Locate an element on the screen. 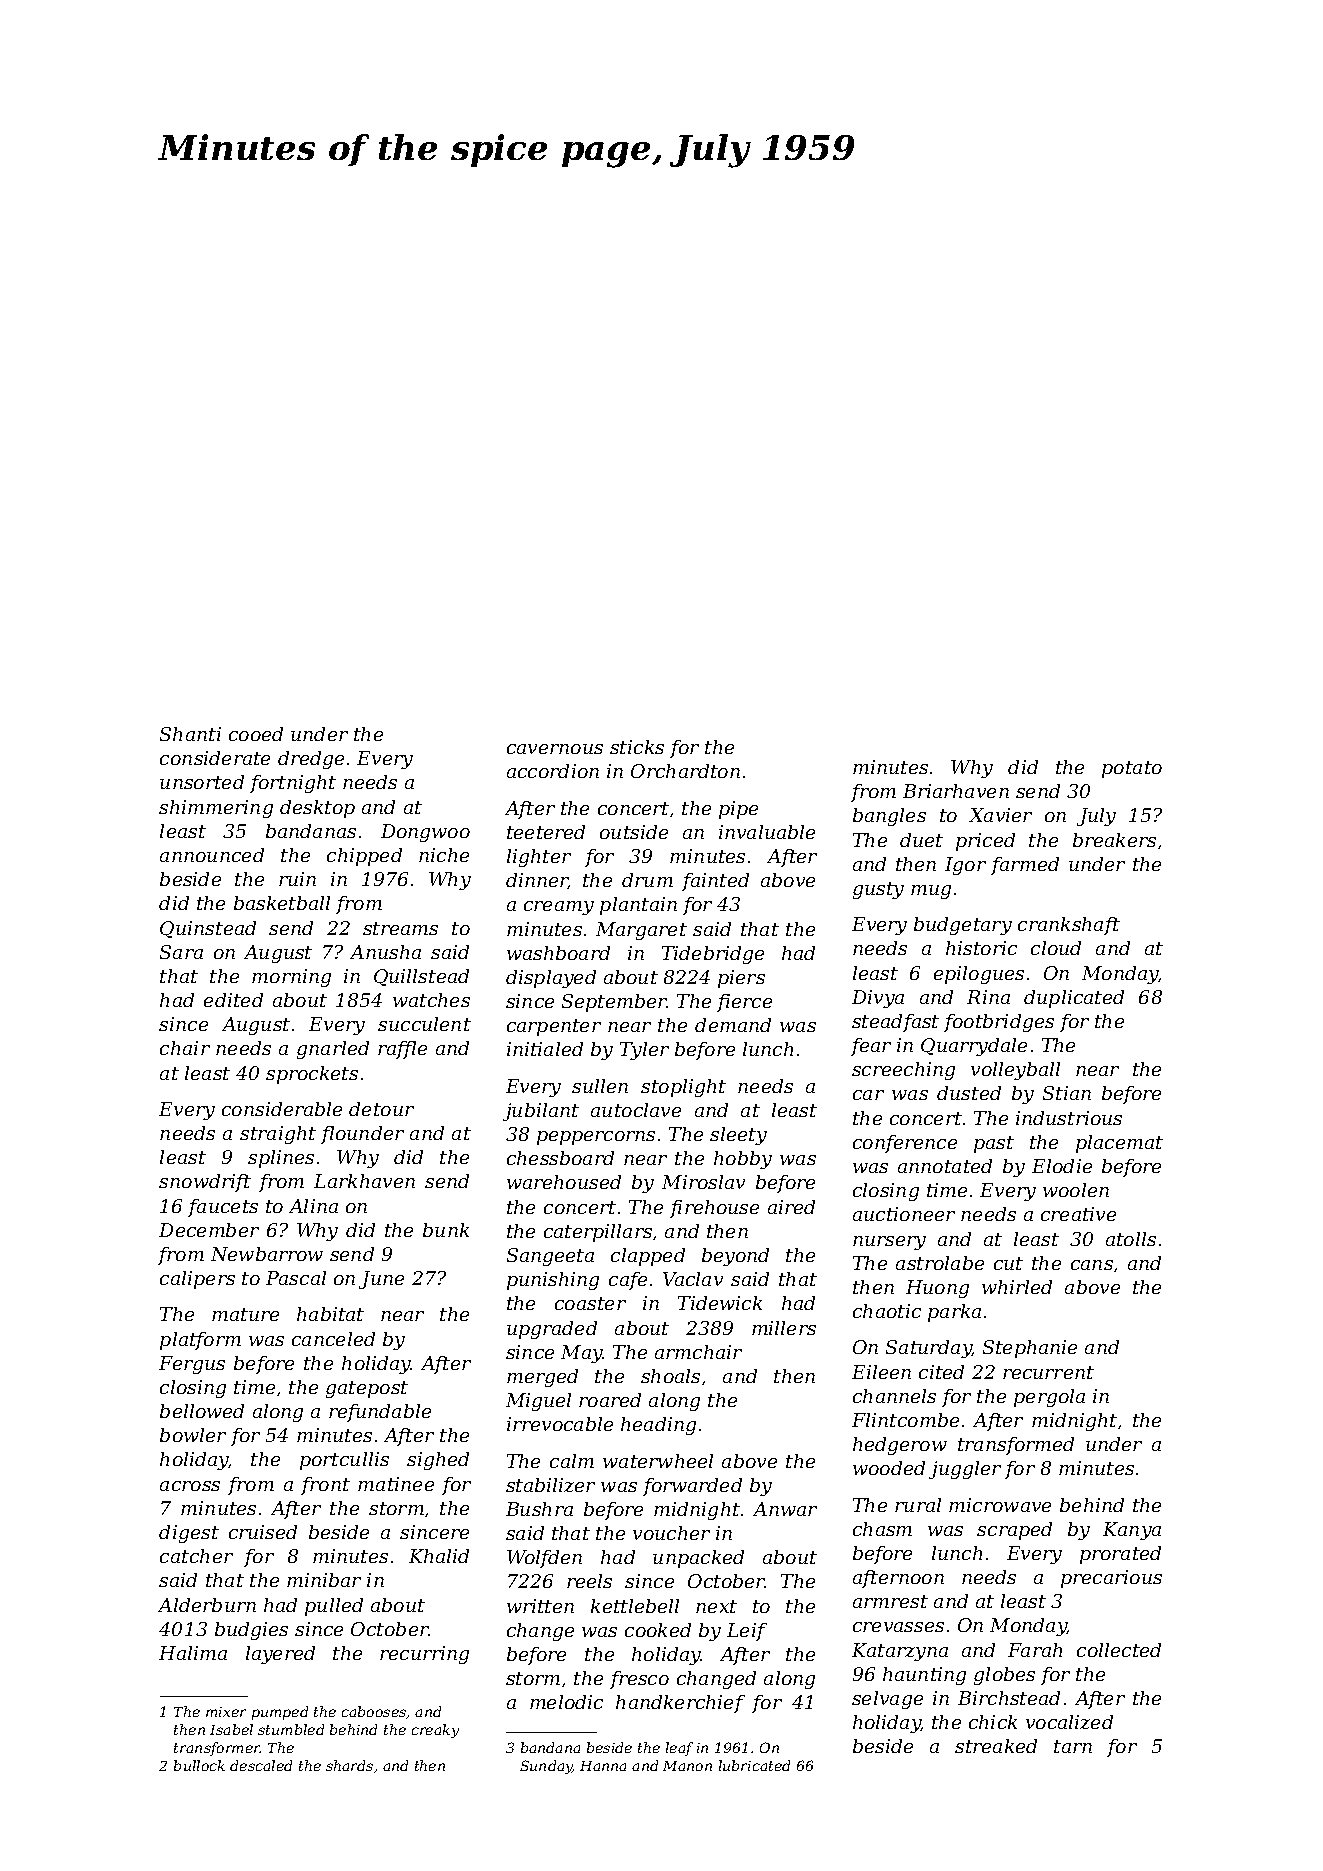 This screenshot has width=1323, height=1871. Orchardton is located at coordinates (685, 771).
